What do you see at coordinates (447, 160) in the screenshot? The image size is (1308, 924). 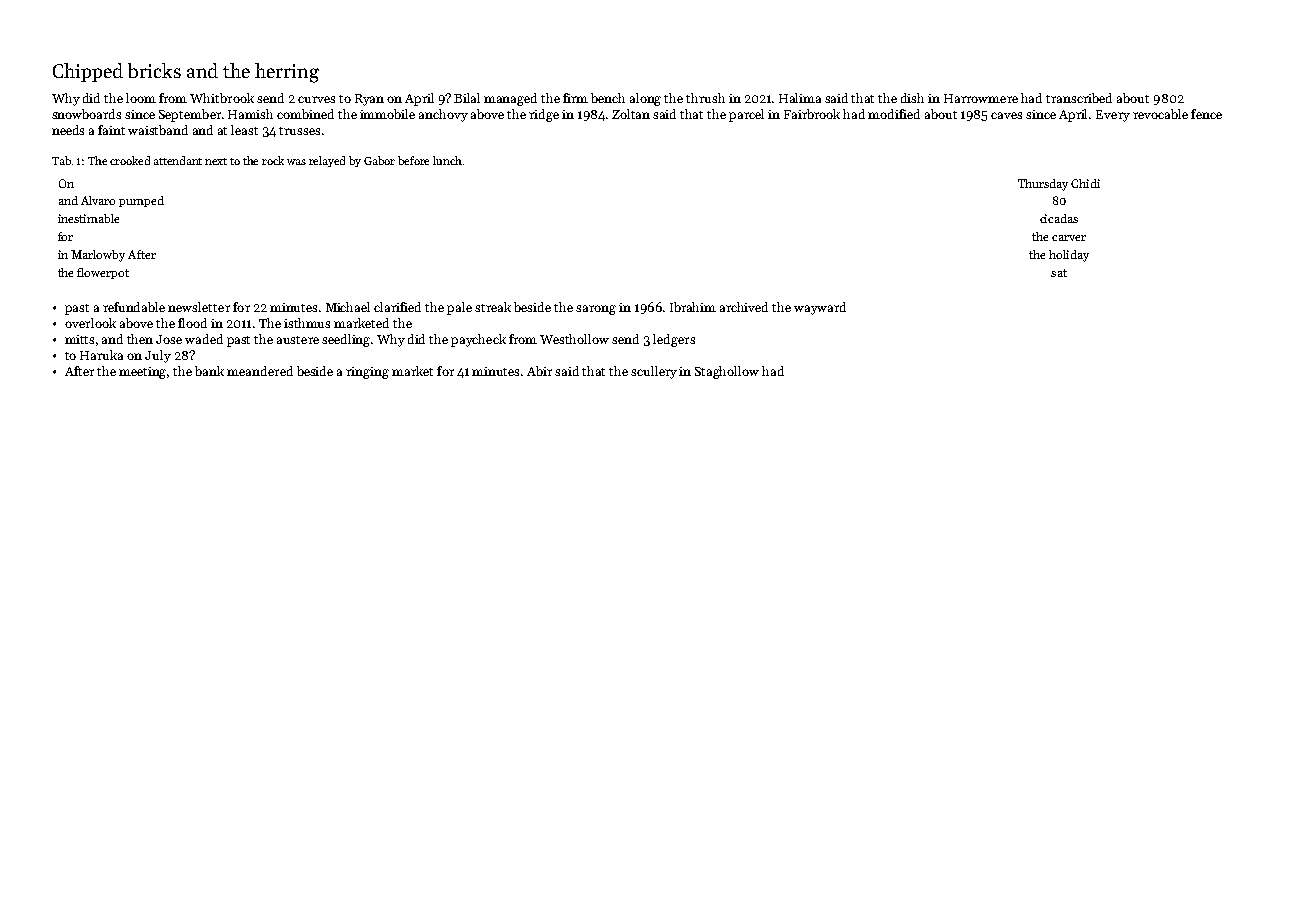 I see `lunch` at bounding box center [447, 160].
